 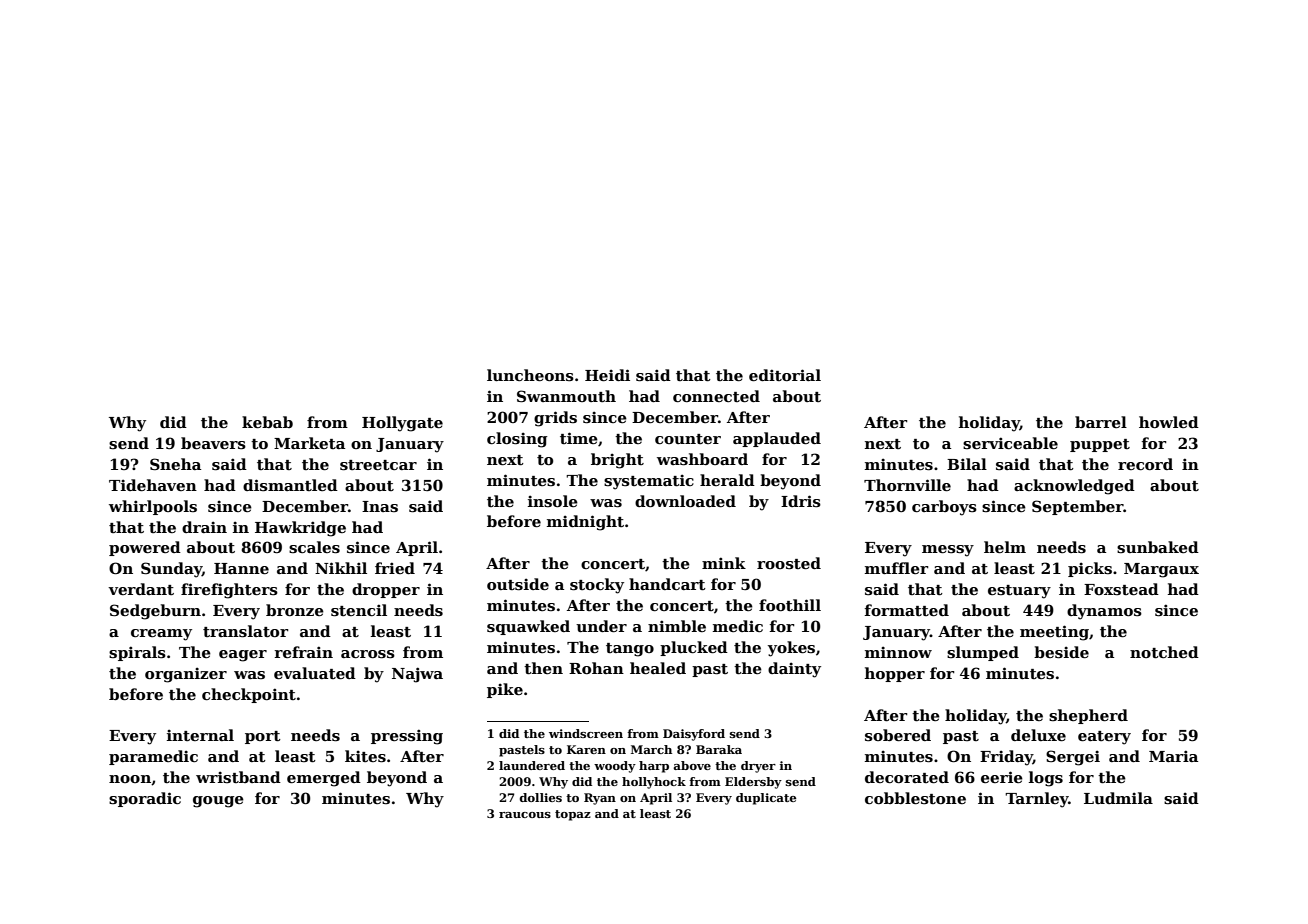 What do you see at coordinates (790, 605) in the screenshot?
I see `foothill` at bounding box center [790, 605].
